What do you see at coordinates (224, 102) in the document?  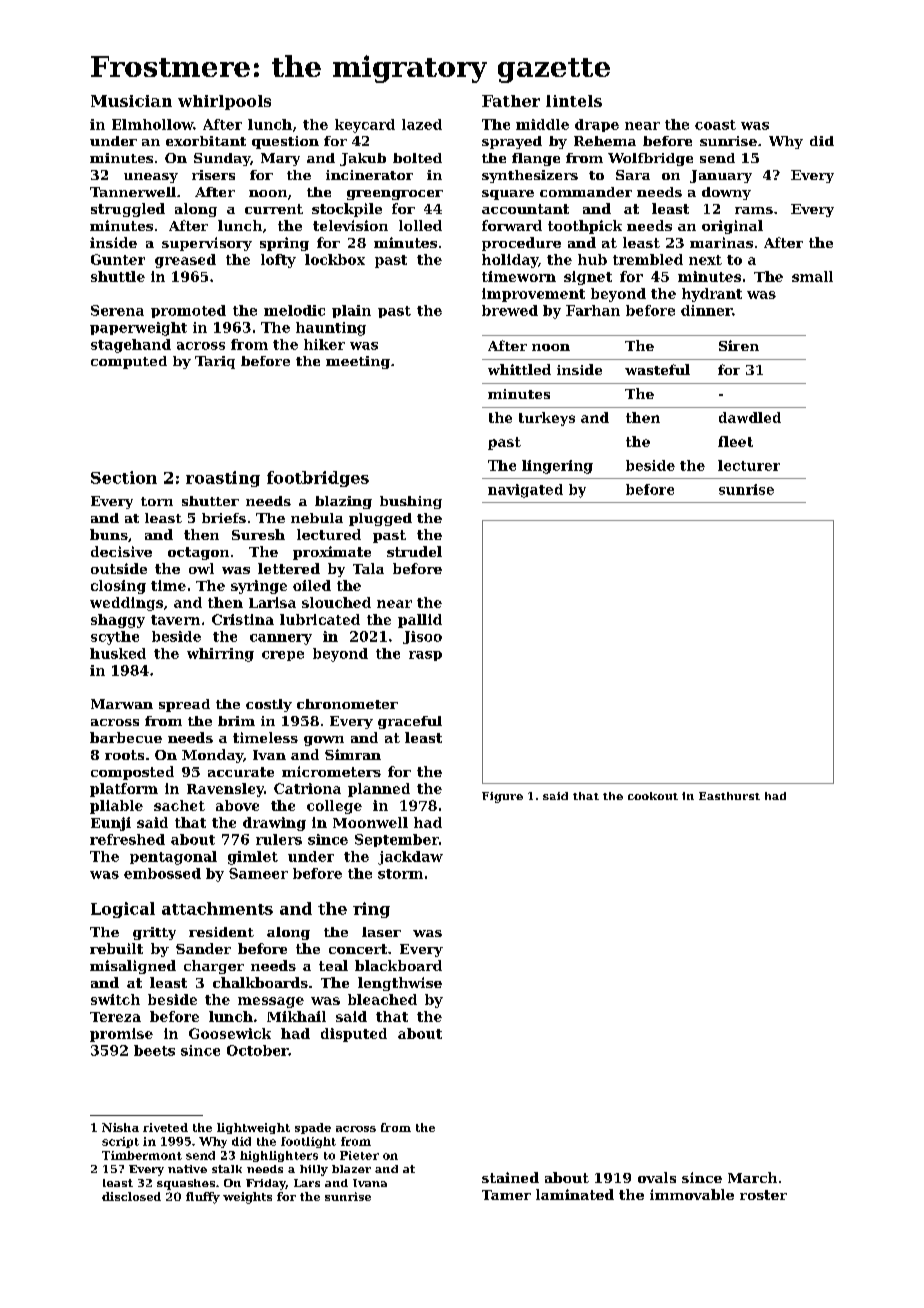 I see `whirlpools` at bounding box center [224, 102].
